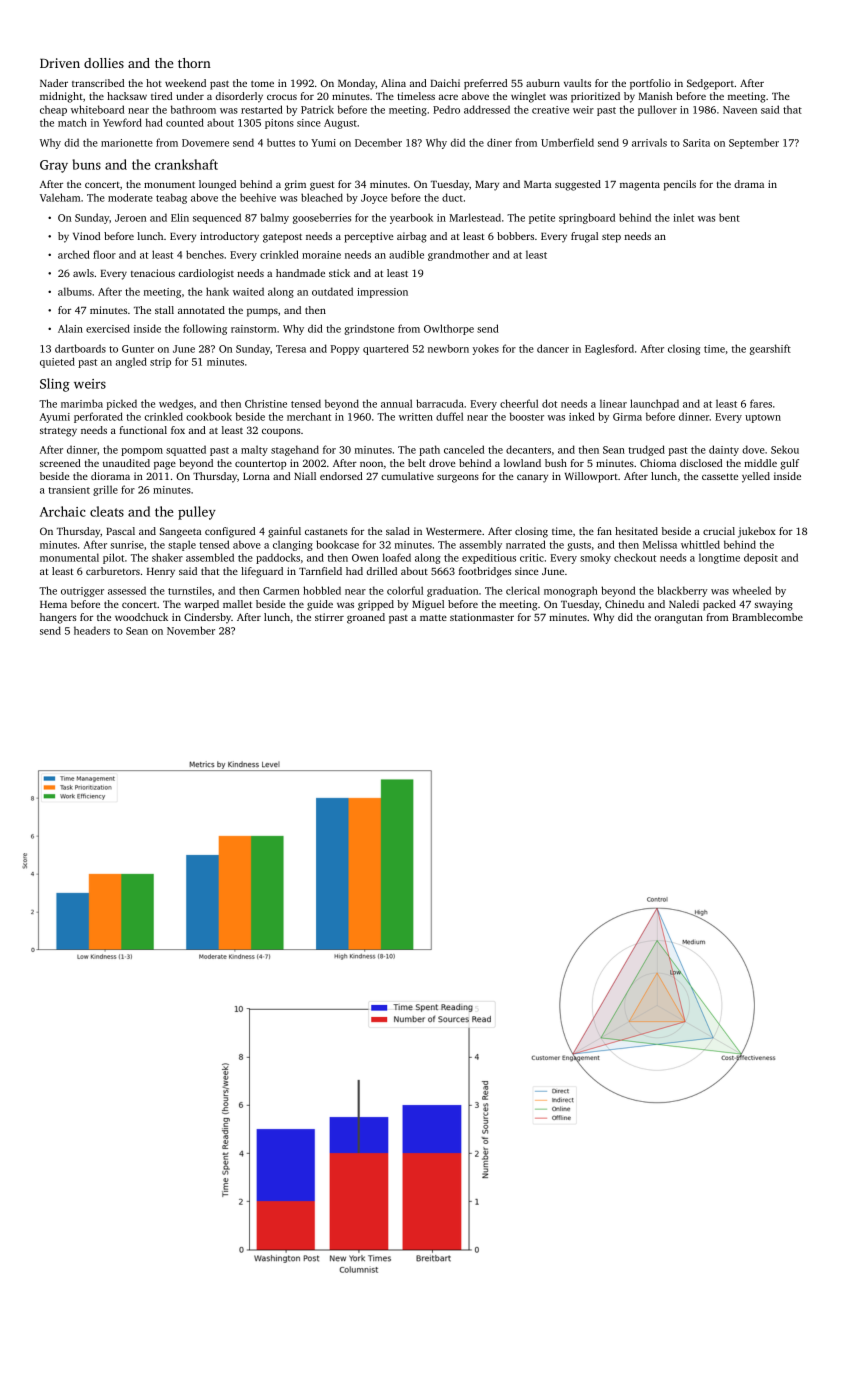 The width and height of the screenshot is (849, 1400). What do you see at coordinates (186, 164) in the screenshot?
I see `crankshaft` at bounding box center [186, 164].
